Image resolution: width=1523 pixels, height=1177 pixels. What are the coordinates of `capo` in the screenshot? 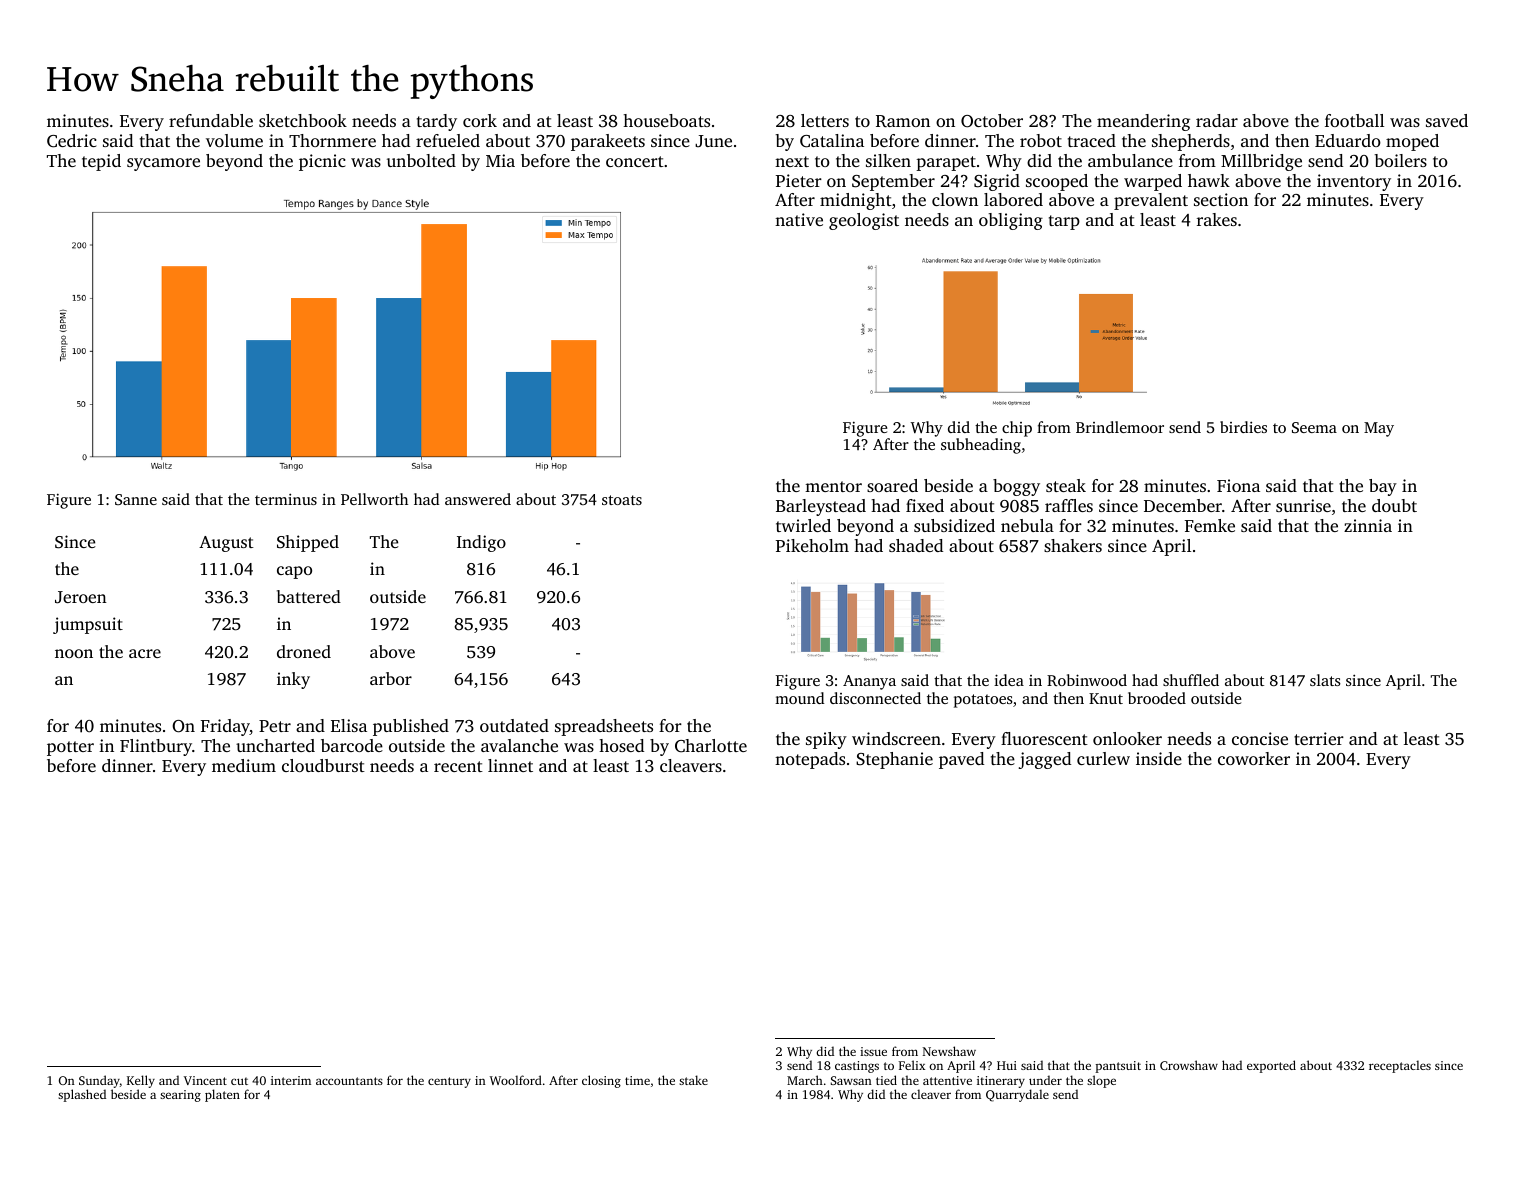 It's located at (294, 572).
